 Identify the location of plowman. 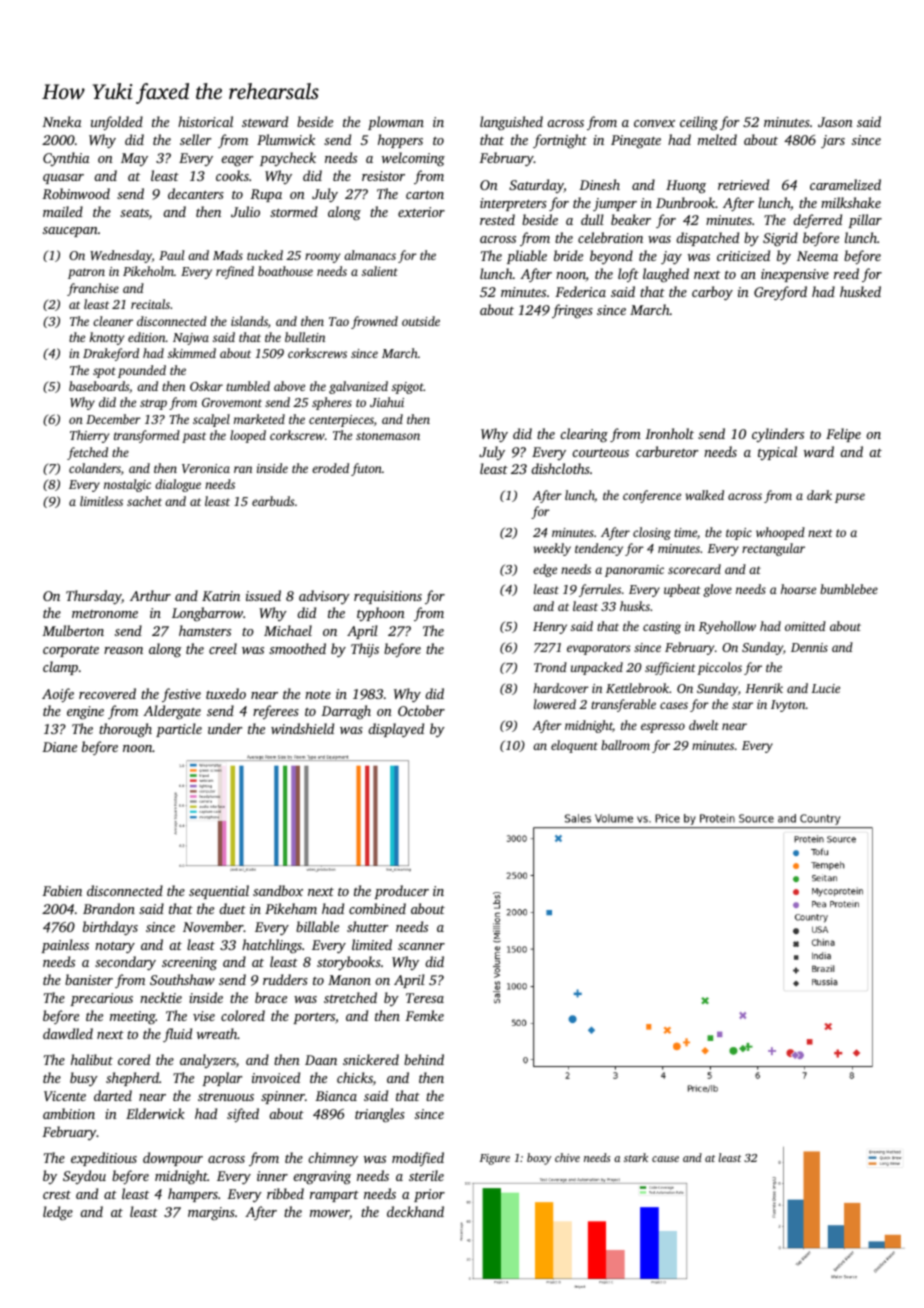
(396, 123).
